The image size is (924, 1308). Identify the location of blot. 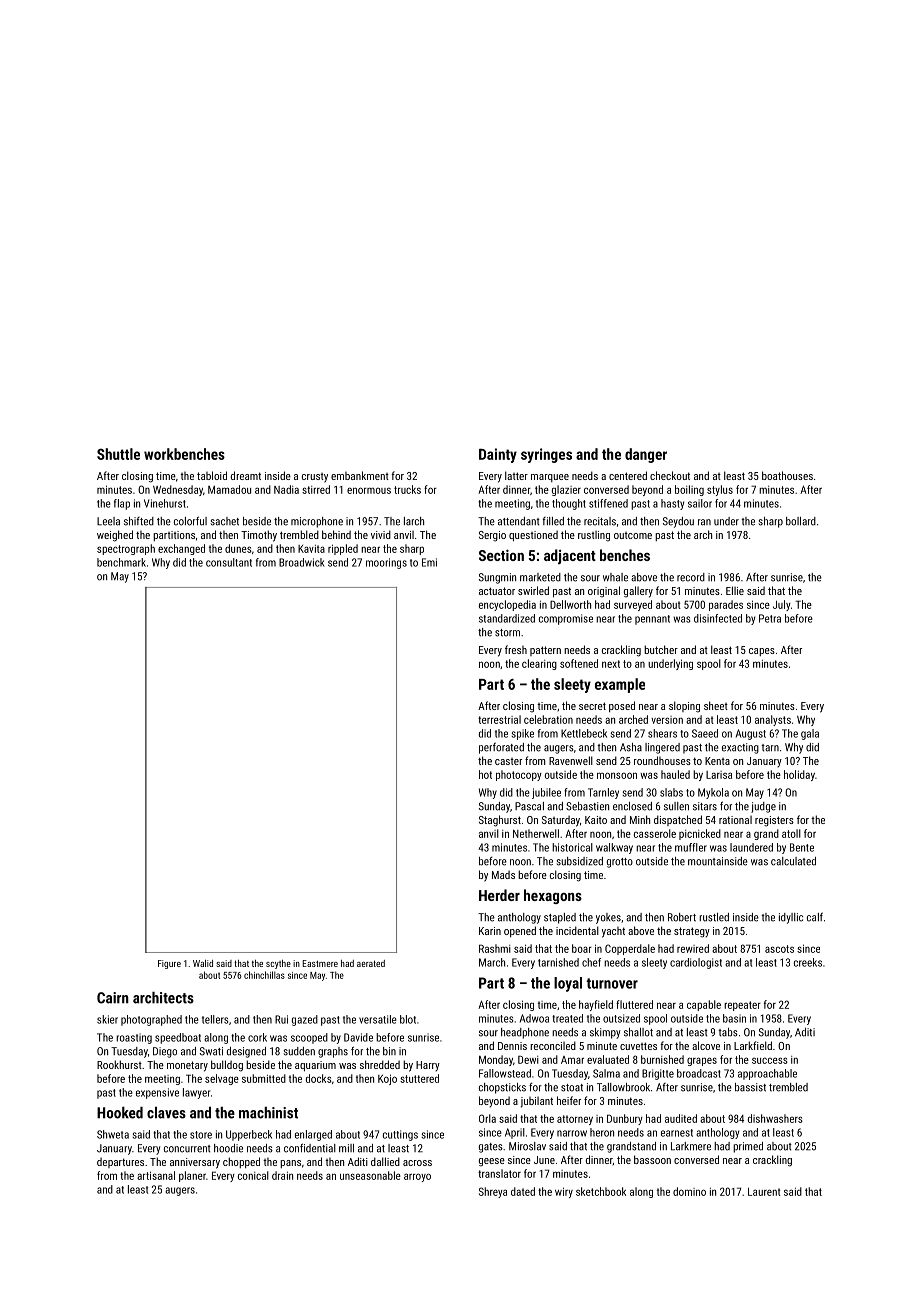
(408, 1019).
